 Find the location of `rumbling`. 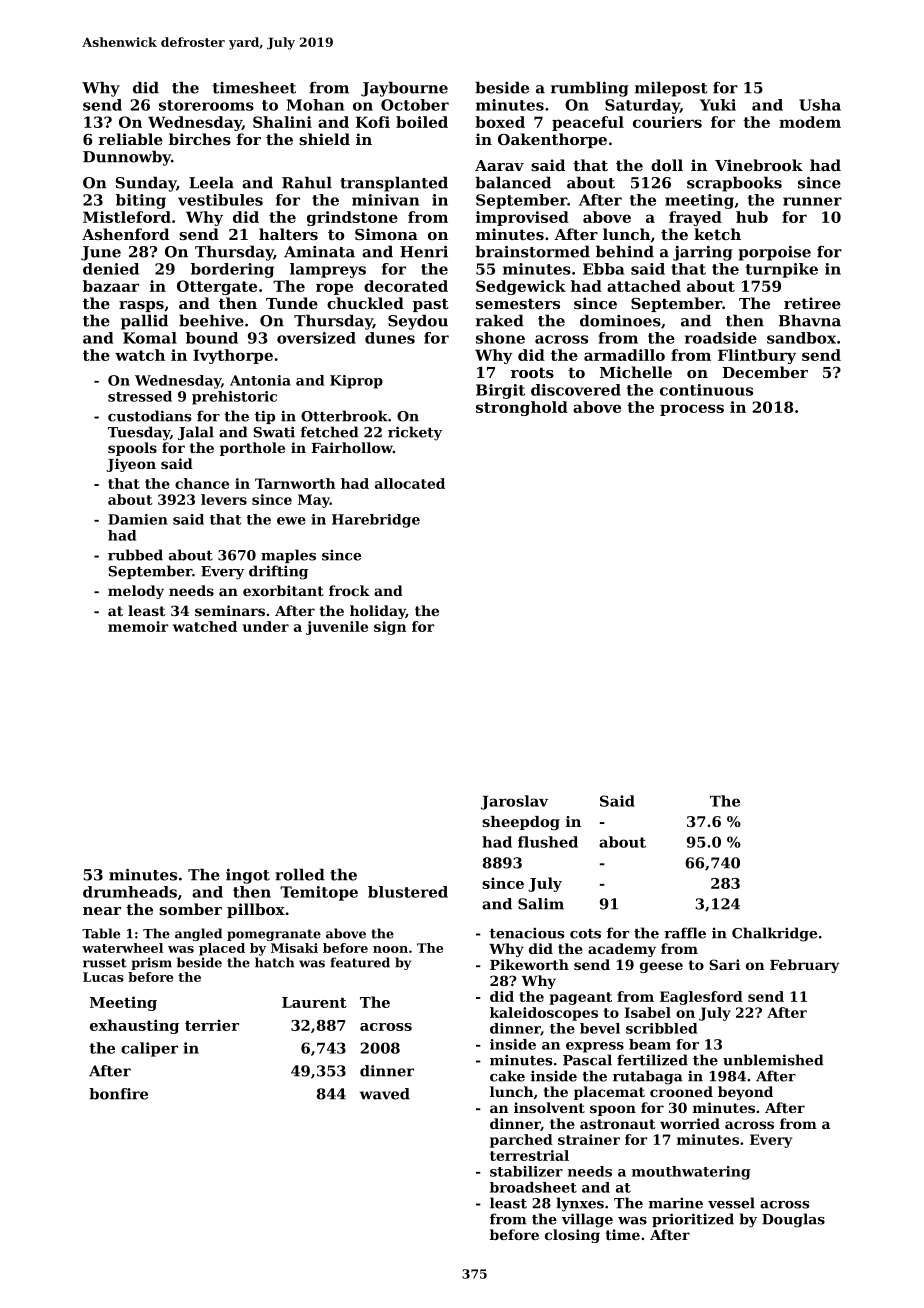

rumbling is located at coordinates (590, 89).
